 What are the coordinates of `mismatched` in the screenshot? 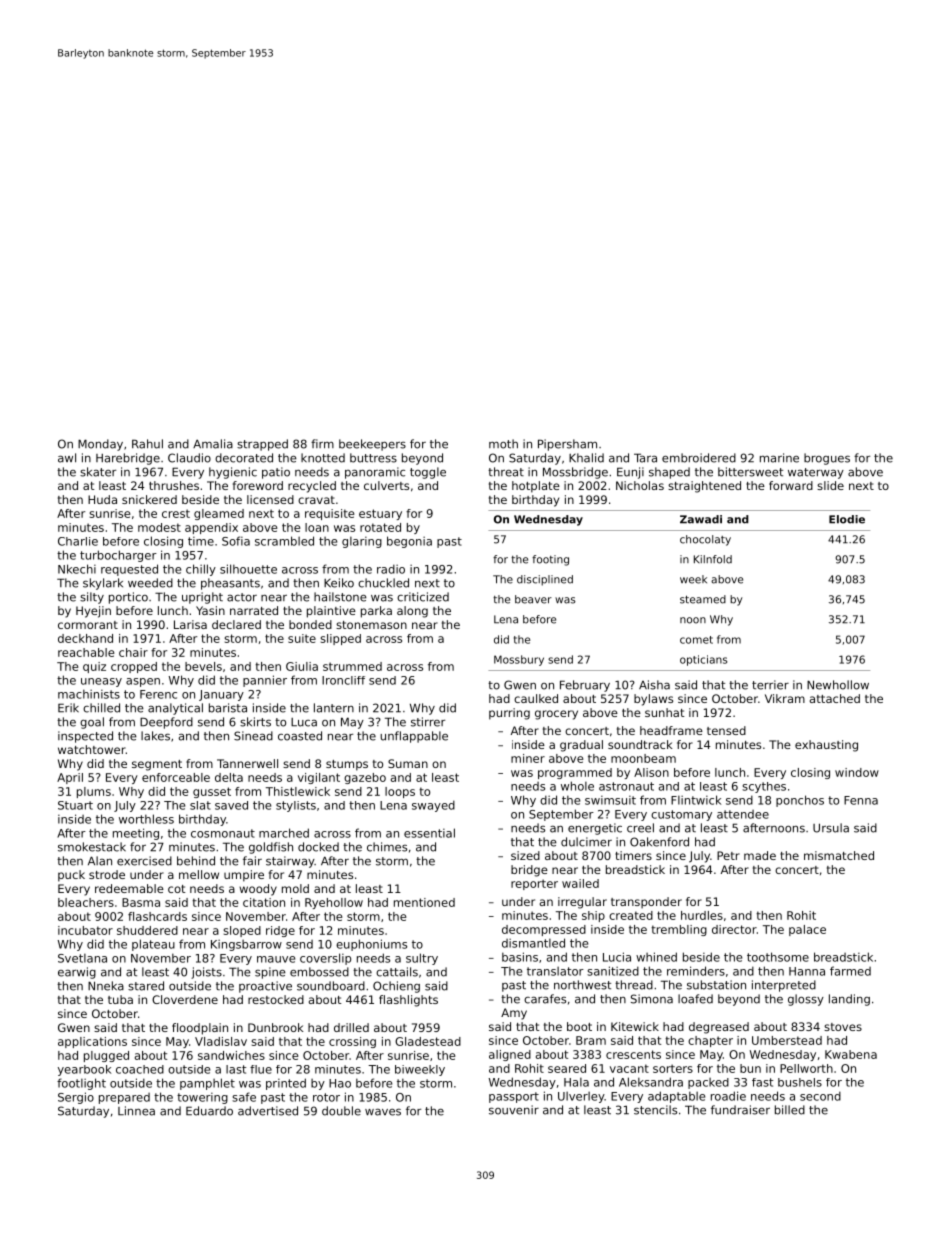 It's located at (839, 855).
